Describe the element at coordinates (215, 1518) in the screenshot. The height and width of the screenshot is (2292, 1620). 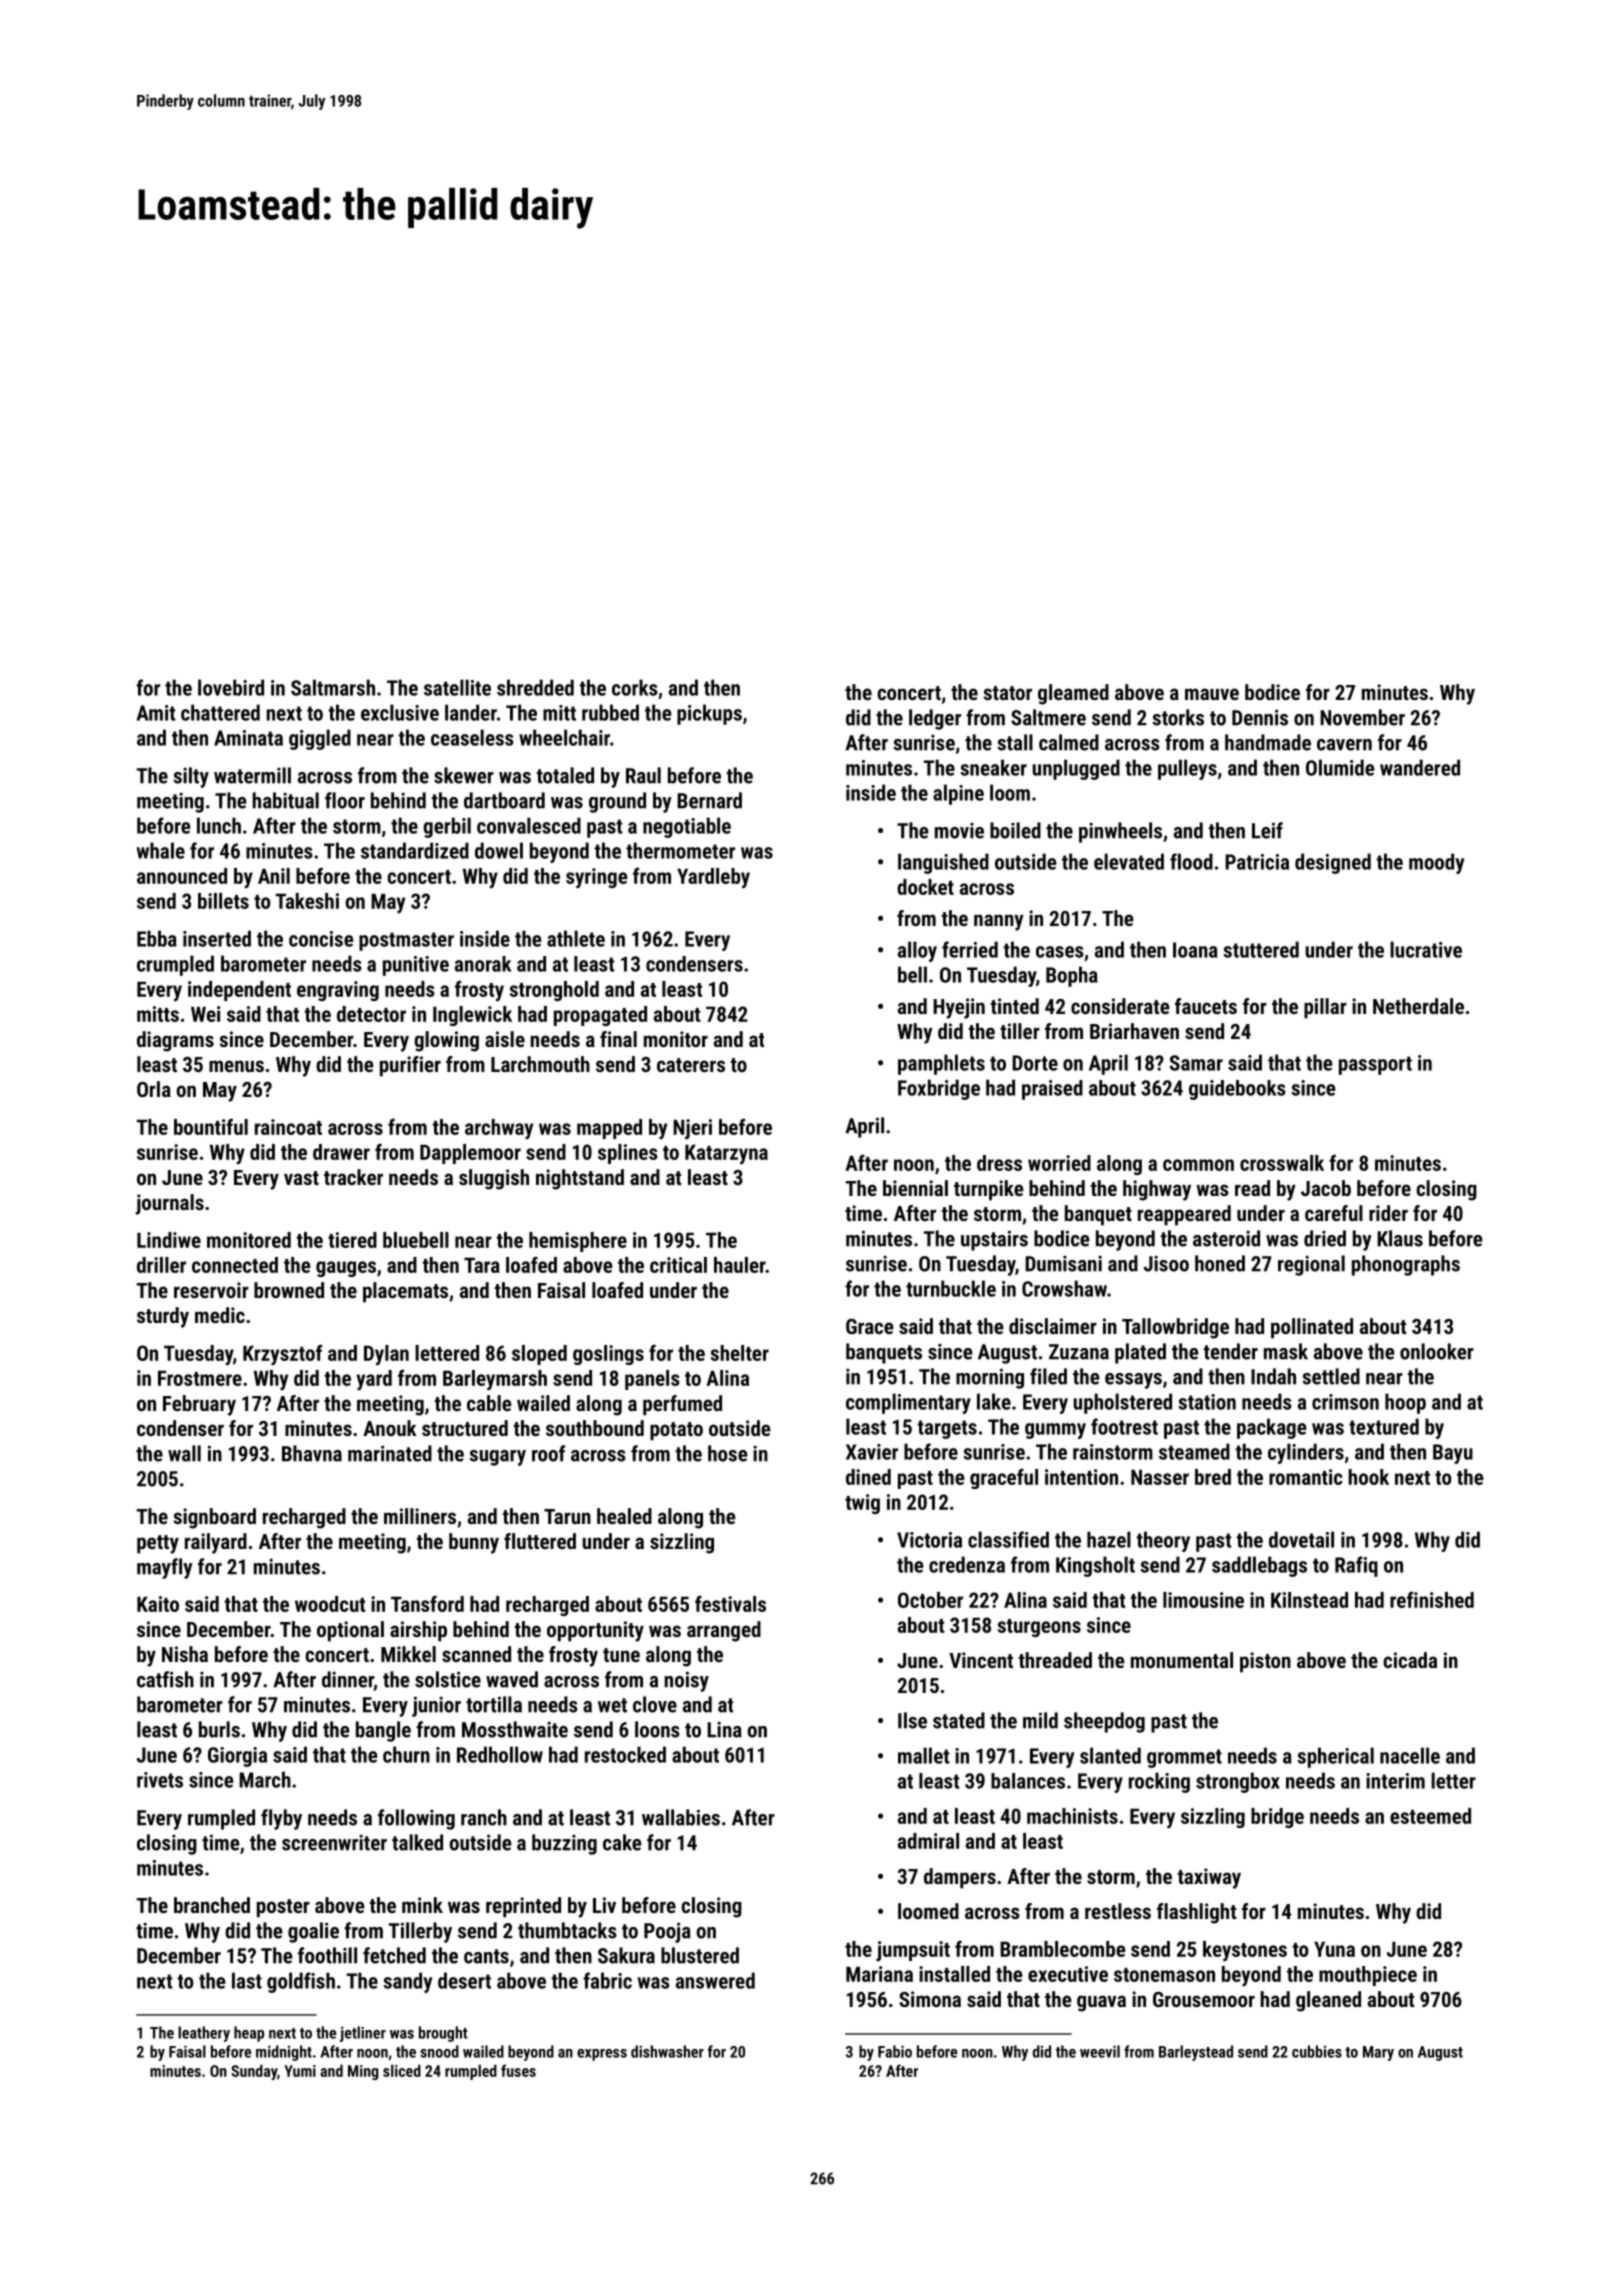
I see `signboard` at that location.
